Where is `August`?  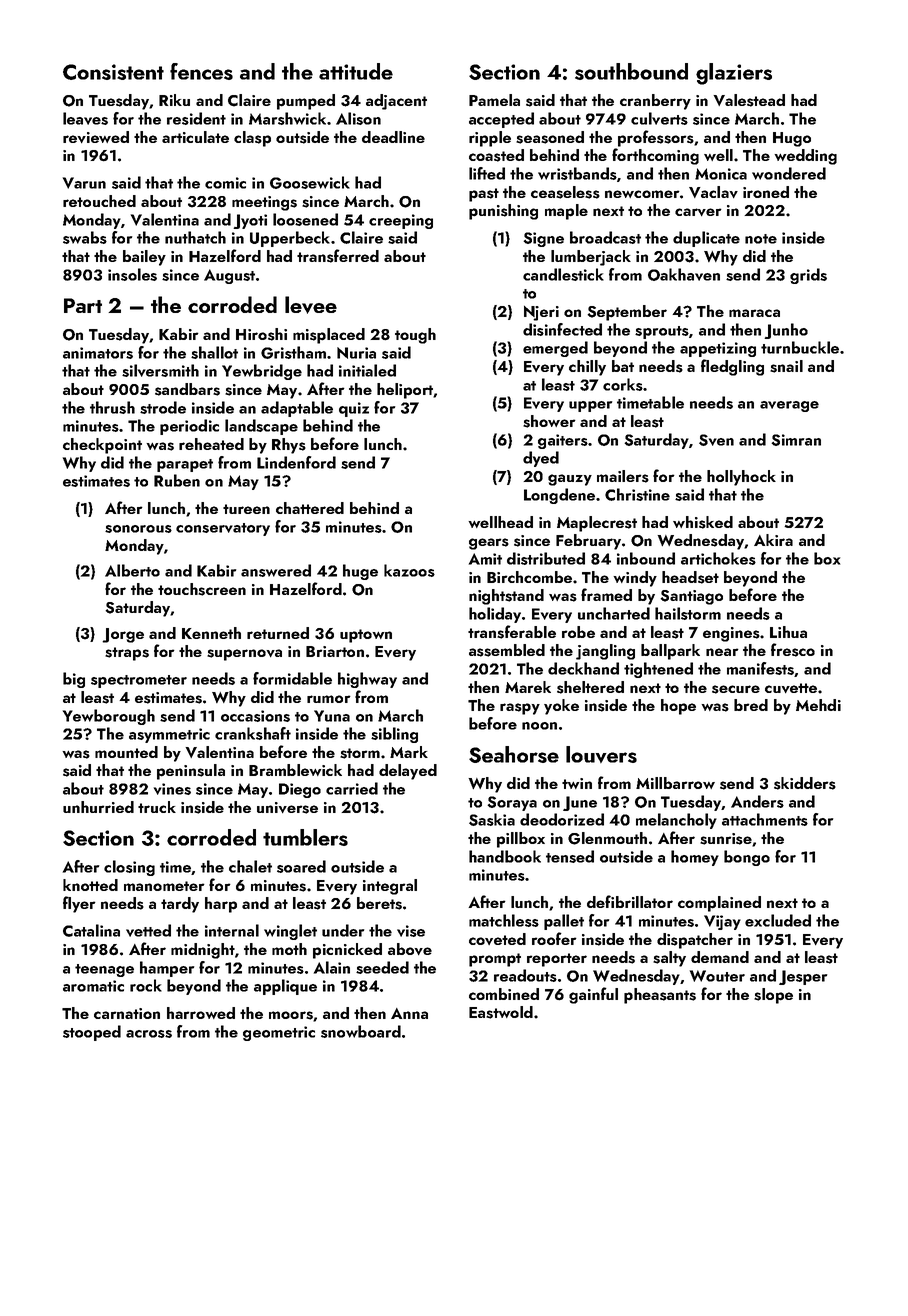 August is located at coordinates (229, 276).
